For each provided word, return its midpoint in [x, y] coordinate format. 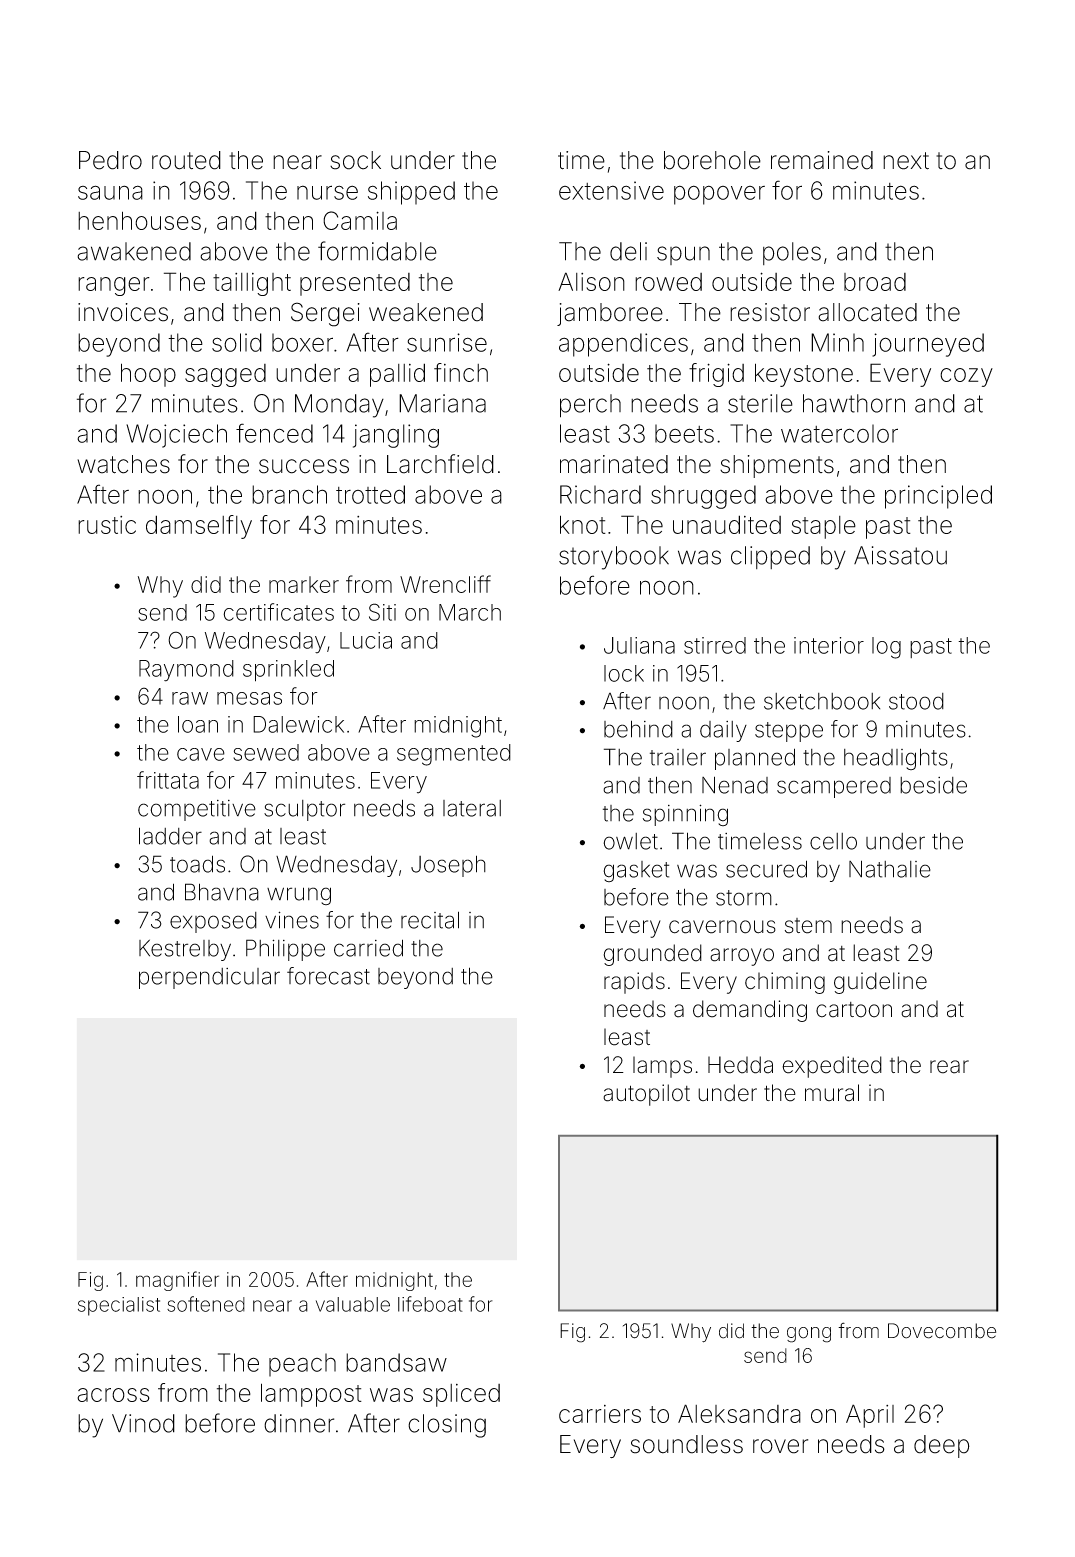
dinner [299, 1423]
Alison [591, 281]
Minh [837, 342]
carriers [600, 1414]
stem [808, 926]
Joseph [448, 866]
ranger [114, 286]
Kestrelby [185, 950]
